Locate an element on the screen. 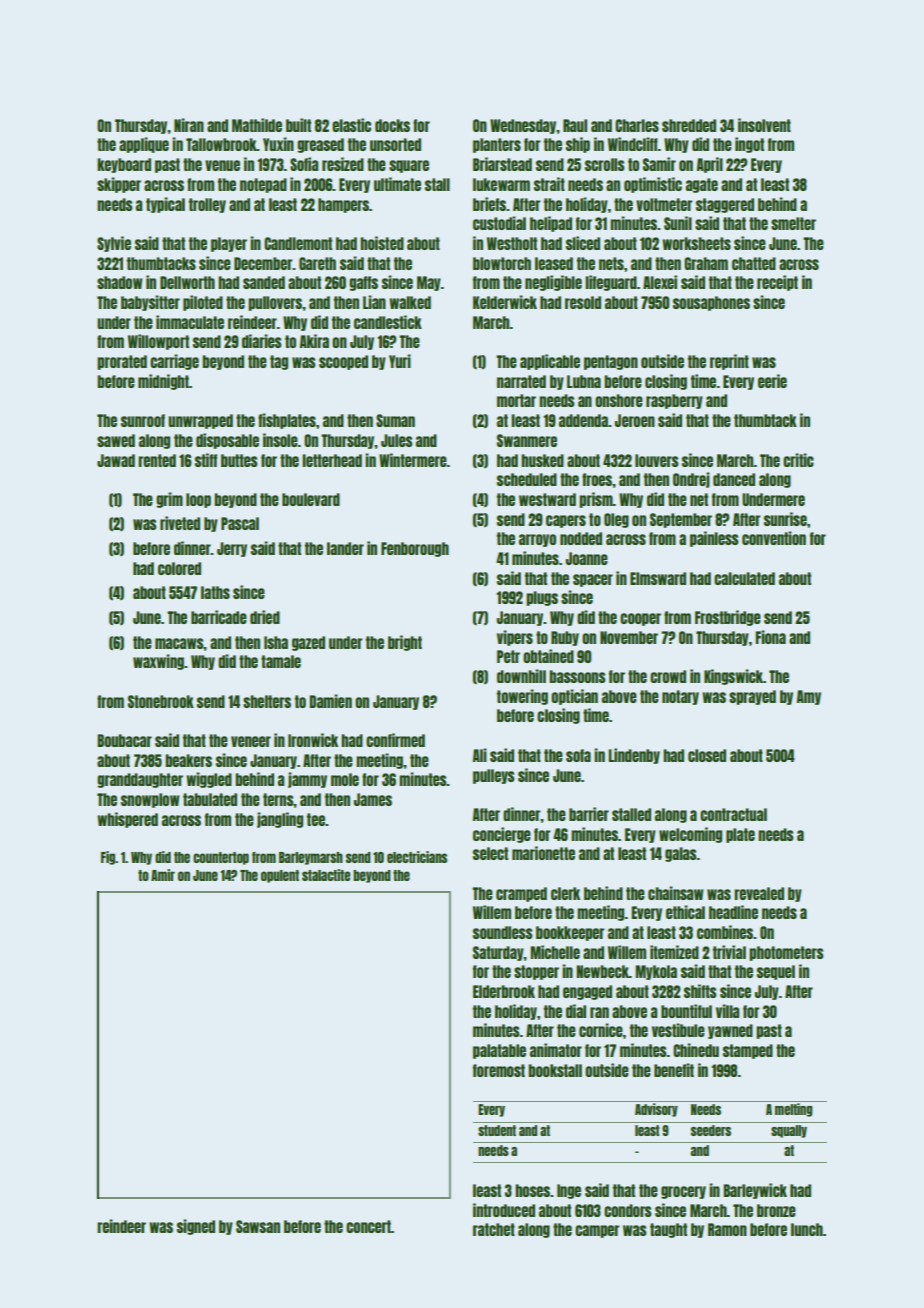 Image resolution: width=924 pixels, height=1308 pixels. Ramon is located at coordinates (727, 1229).
